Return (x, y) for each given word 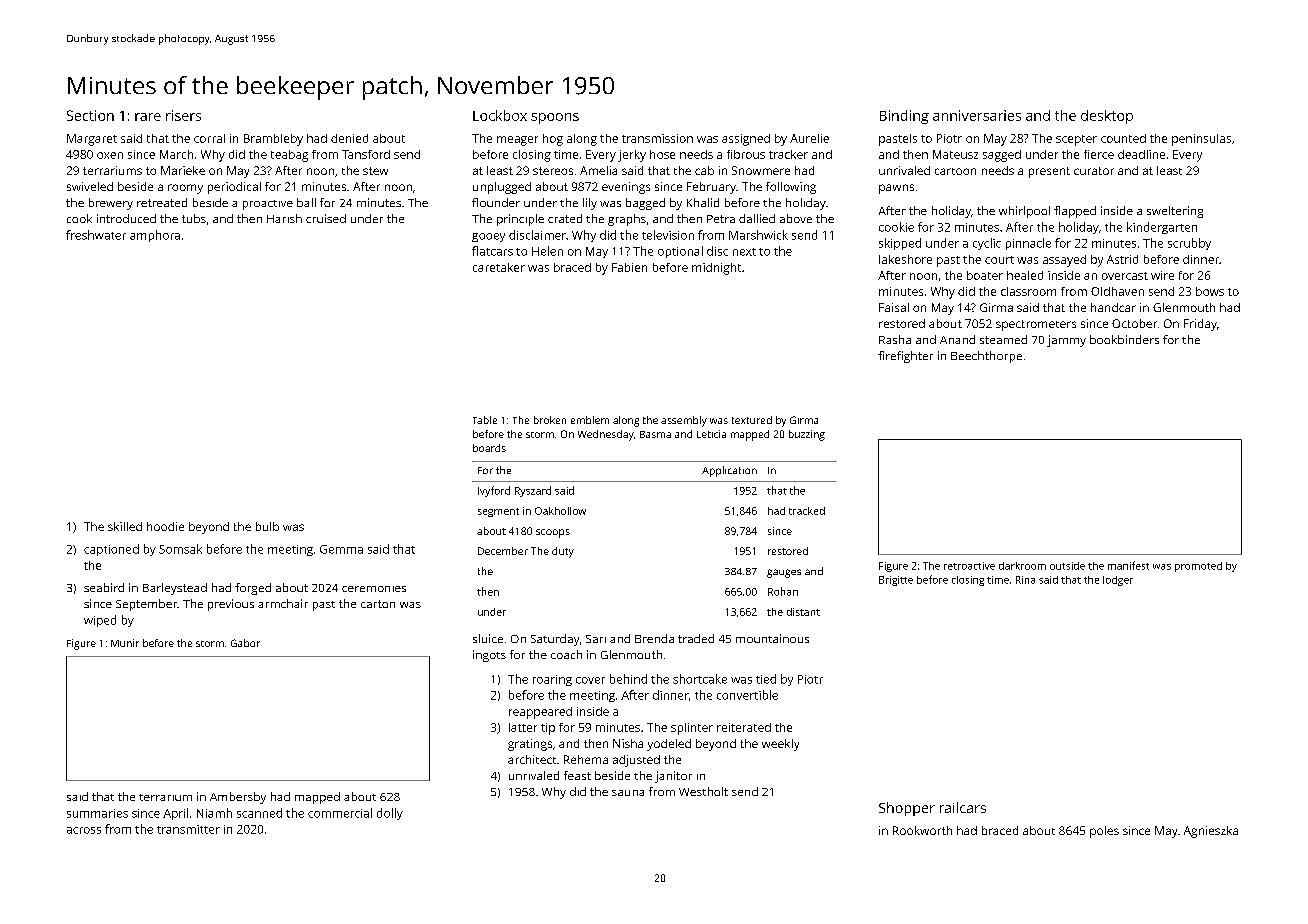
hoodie (165, 526)
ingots (489, 656)
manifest (1128, 565)
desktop (1107, 117)
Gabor (245, 643)
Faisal (894, 307)
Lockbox (500, 115)
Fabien (629, 267)
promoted (1198, 567)
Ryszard (533, 491)
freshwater (96, 235)
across (84, 830)
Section (90, 115)
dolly (390, 814)
